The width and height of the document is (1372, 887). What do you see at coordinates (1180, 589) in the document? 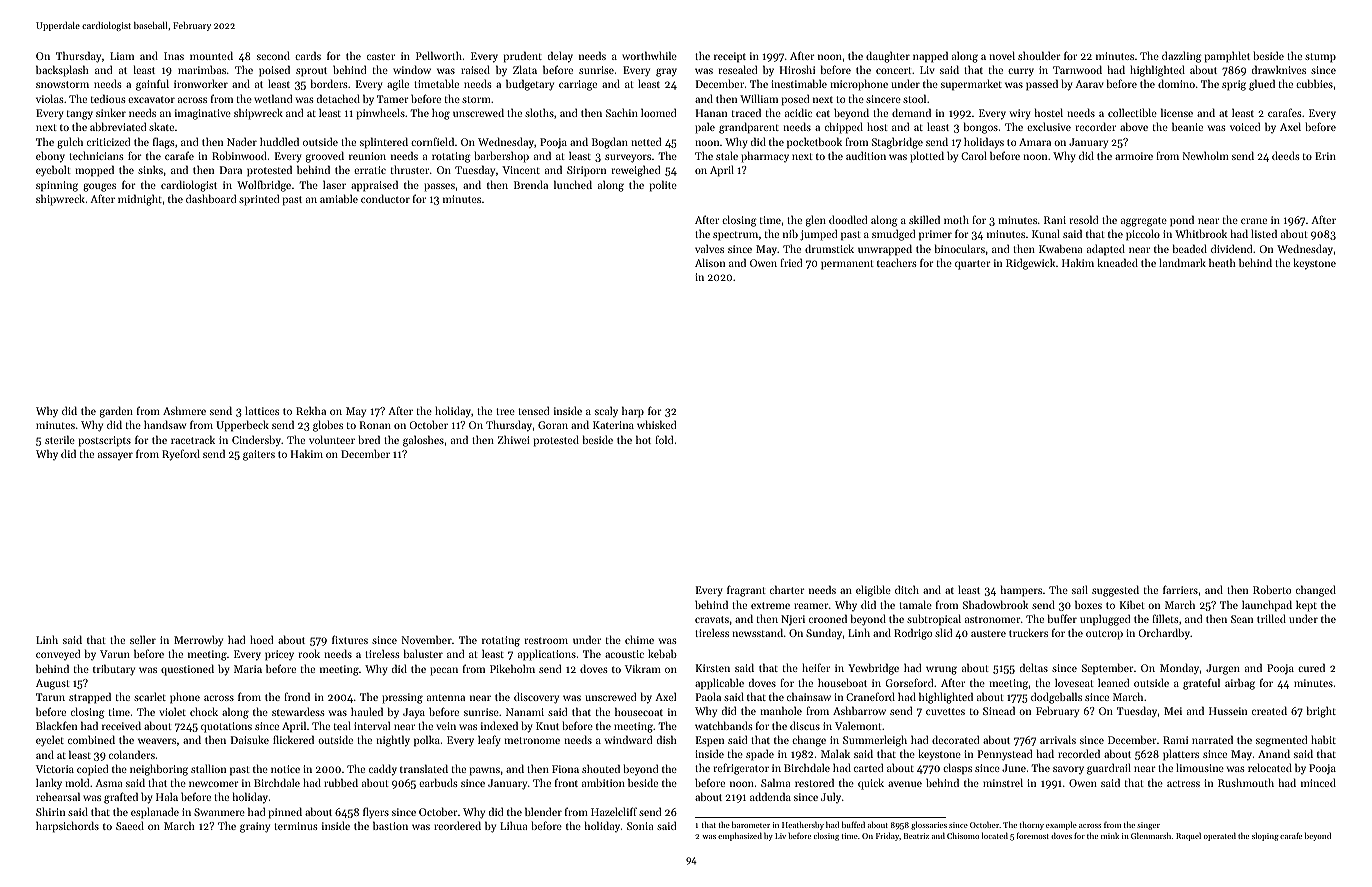
I see `farriers` at bounding box center [1180, 589].
